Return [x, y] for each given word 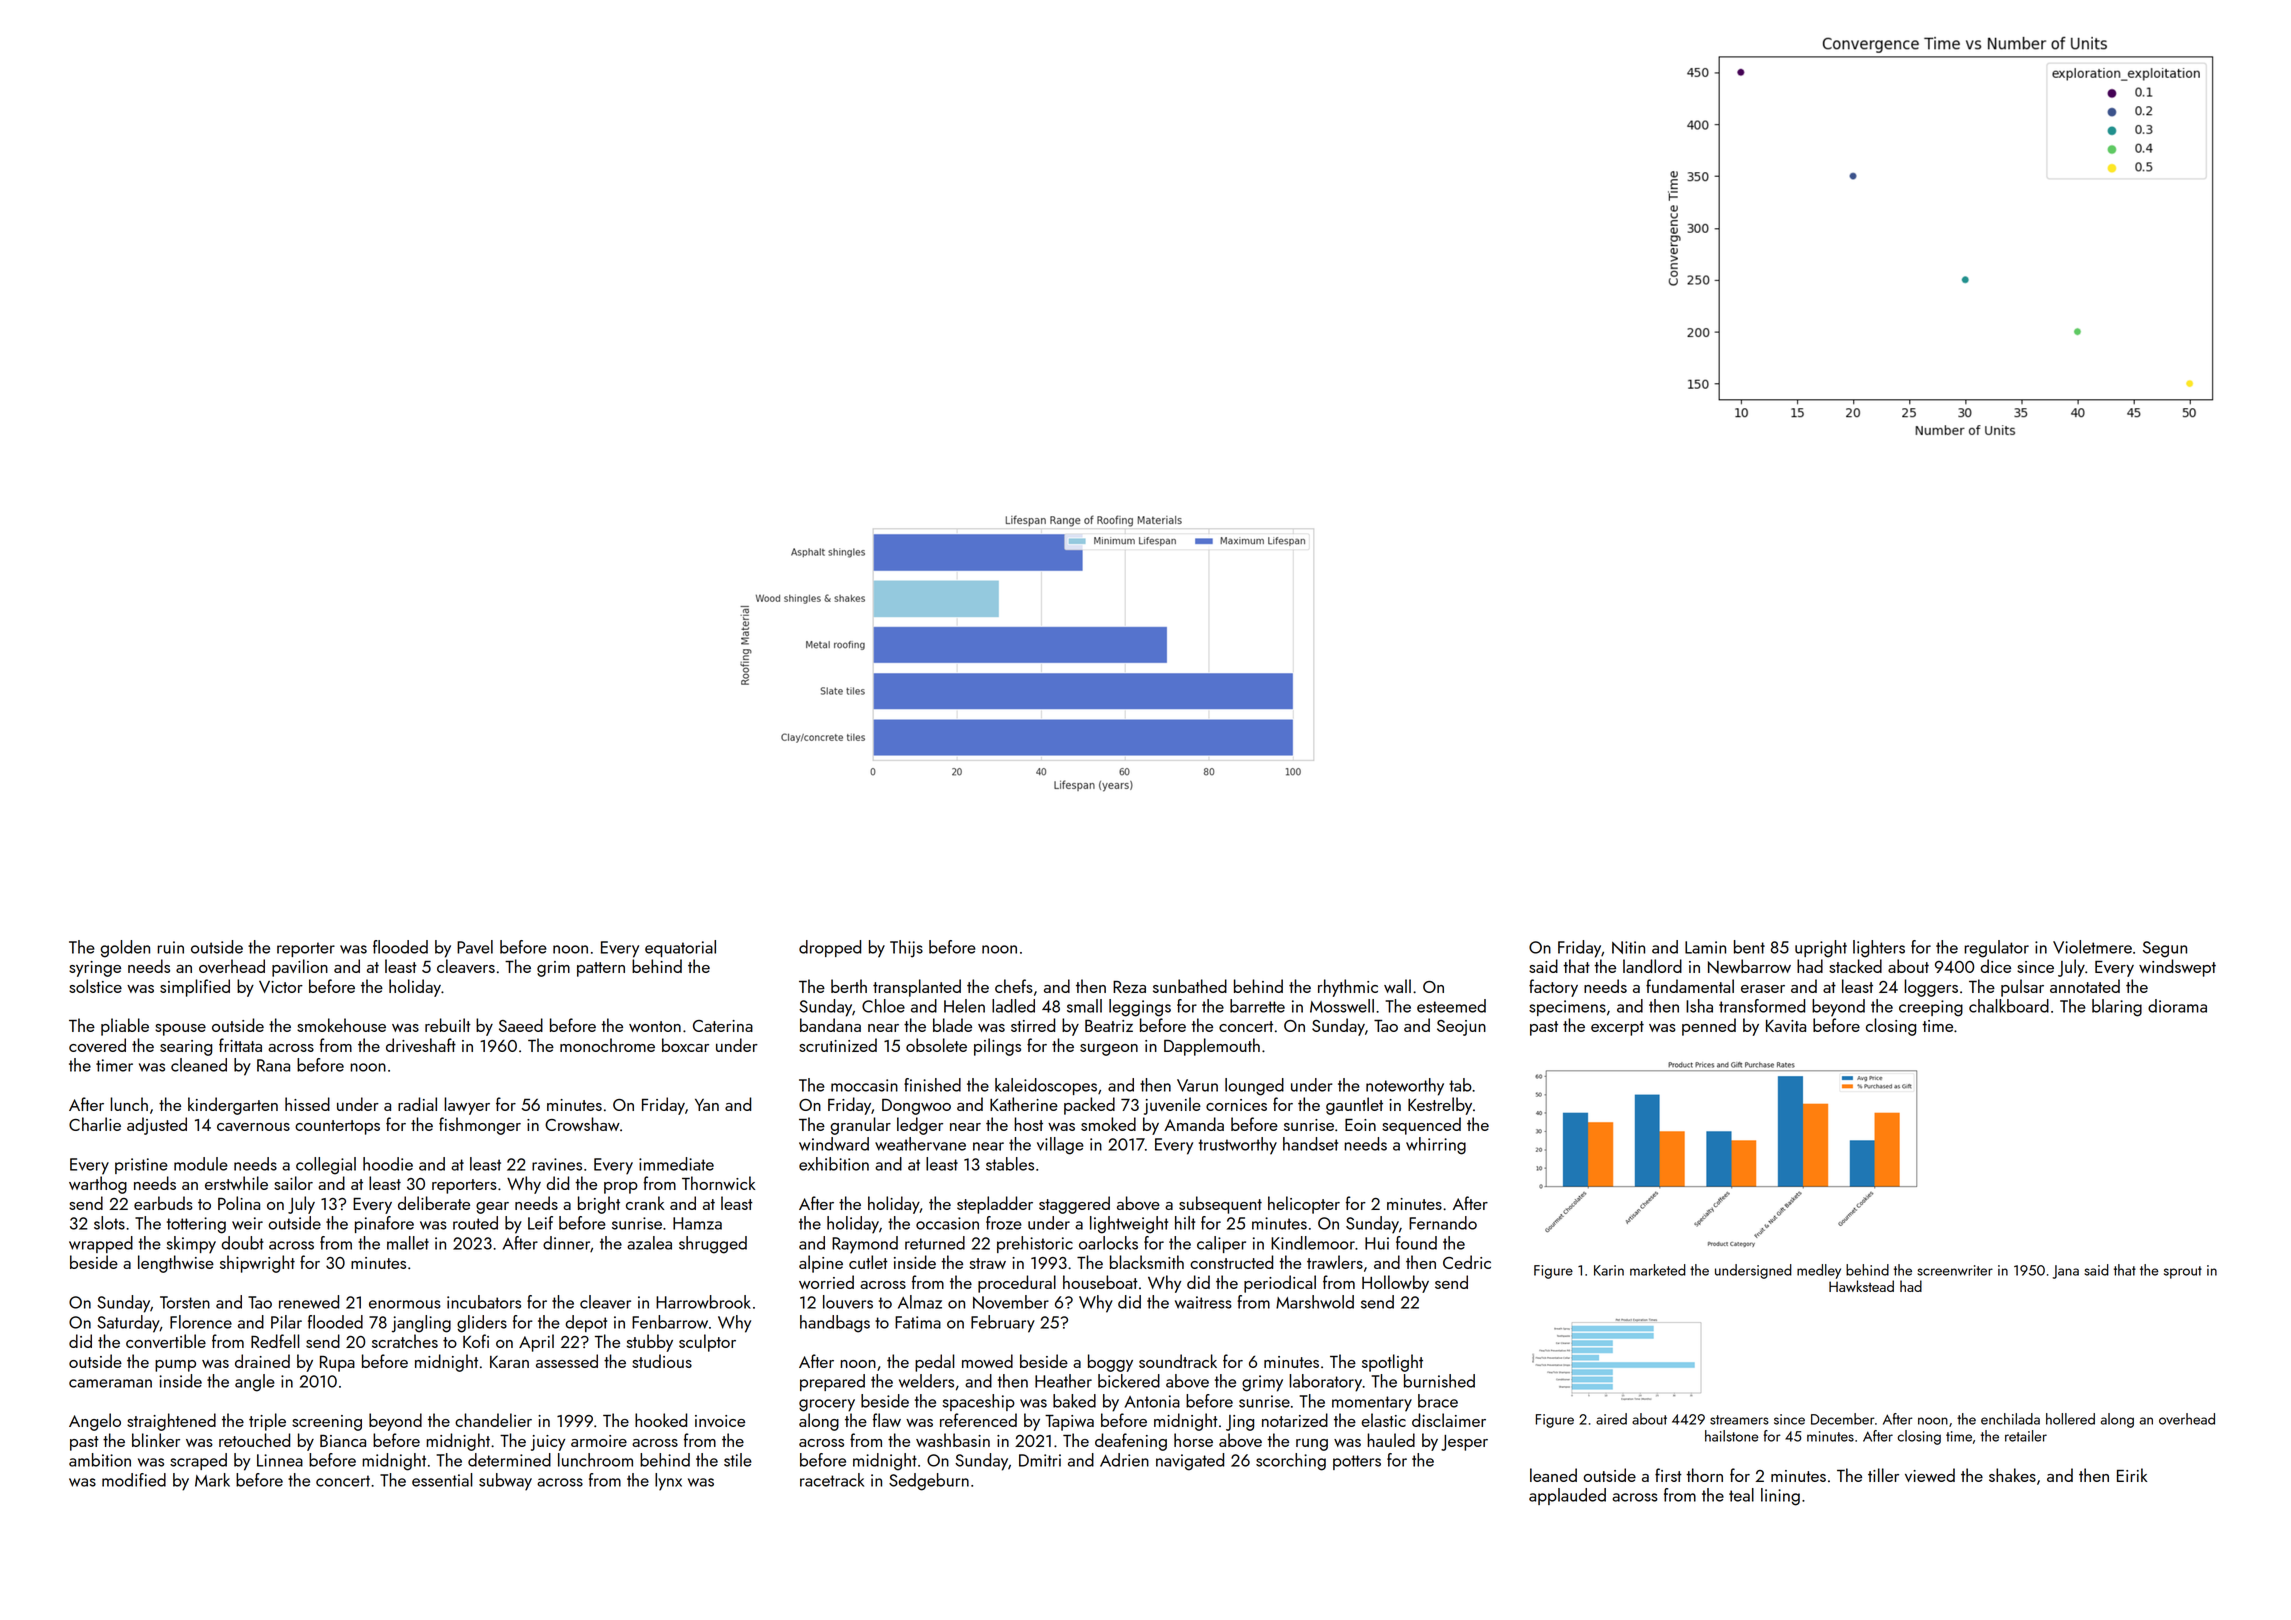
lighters [1879, 949]
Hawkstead [1861, 1286]
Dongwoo [916, 1107]
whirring [1436, 1146]
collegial [326, 1166]
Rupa [337, 1364]
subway [505, 1482]
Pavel [475, 947]
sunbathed [1190, 986]
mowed [987, 1361]
